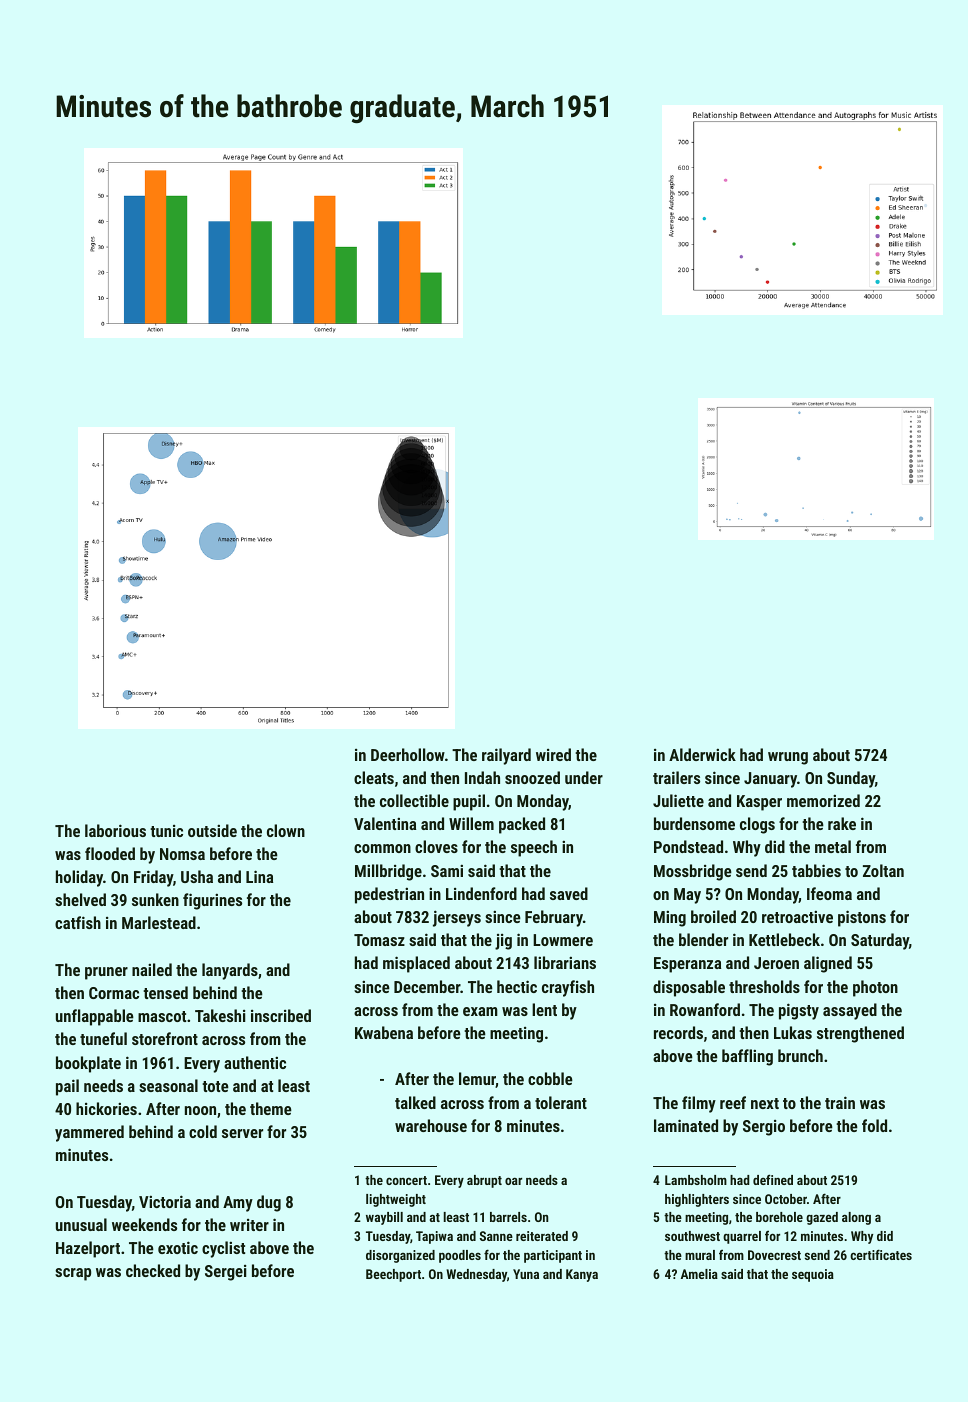  What do you see at coordinates (759, 803) in the document?
I see `Kasper` at bounding box center [759, 803].
